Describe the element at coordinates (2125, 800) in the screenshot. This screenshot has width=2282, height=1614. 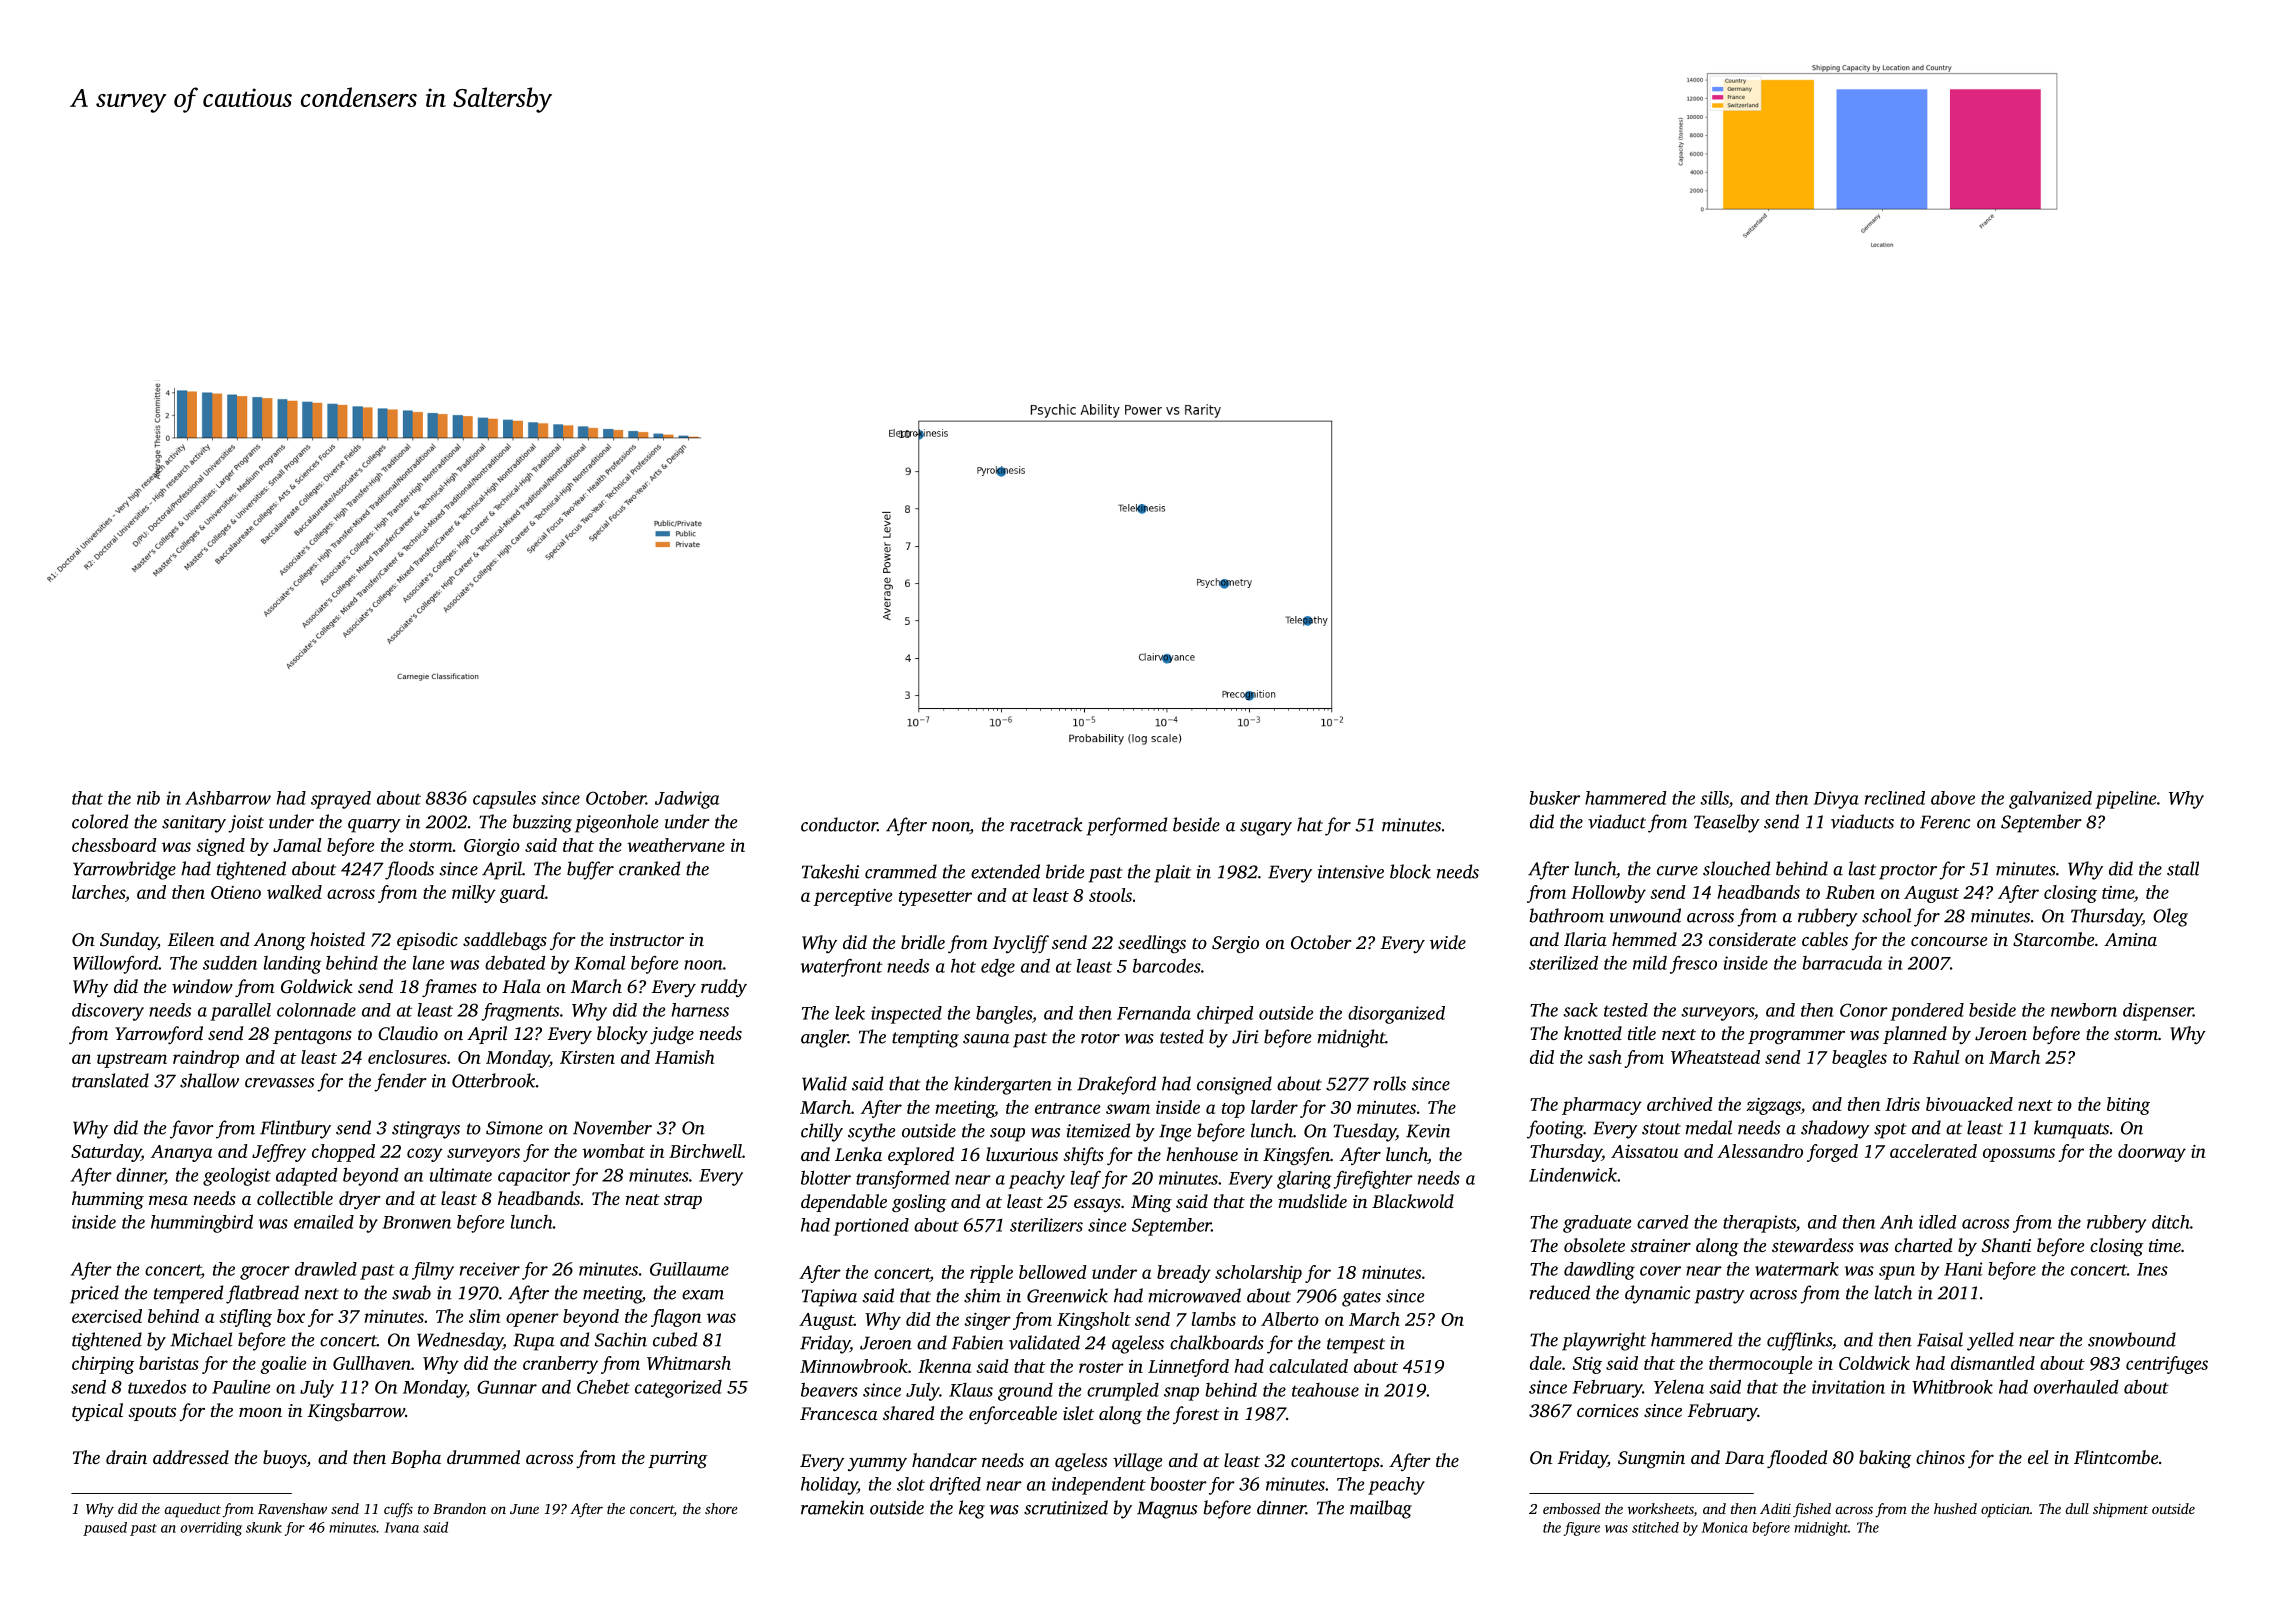
I see `pipeline` at that location.
